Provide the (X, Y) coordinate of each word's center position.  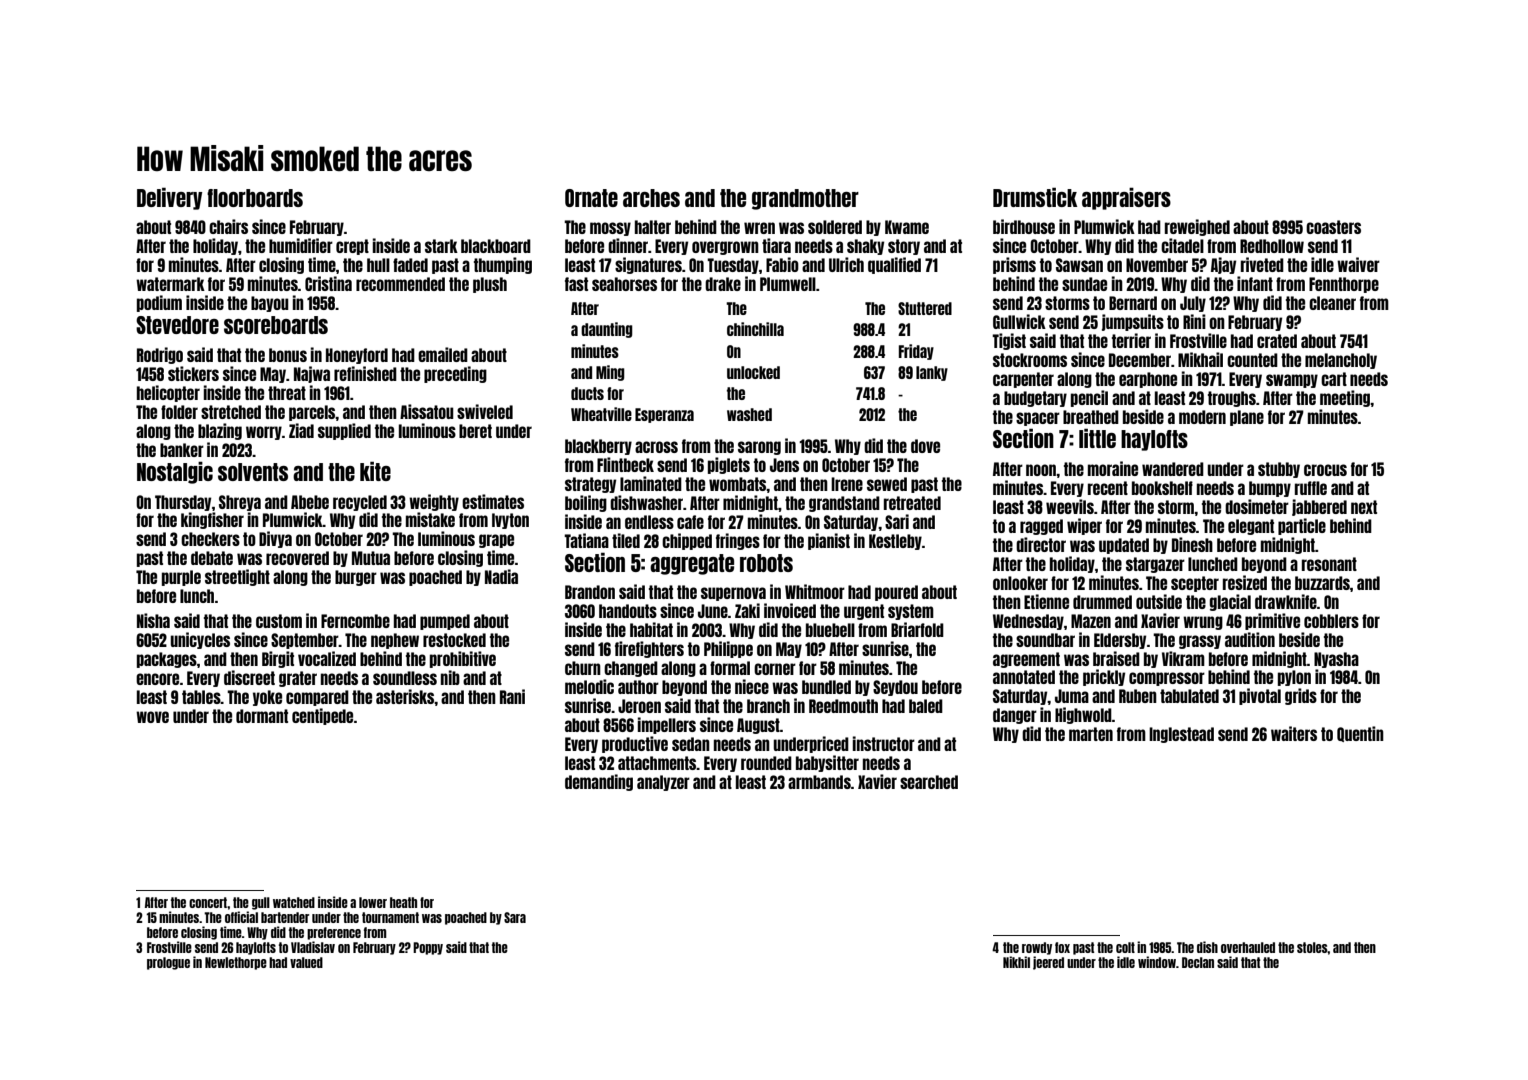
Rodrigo (160, 355)
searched (929, 782)
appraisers (1126, 198)
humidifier (301, 245)
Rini (1194, 321)
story (904, 247)
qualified (894, 265)
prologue (168, 963)
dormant (262, 716)
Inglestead (1181, 735)
